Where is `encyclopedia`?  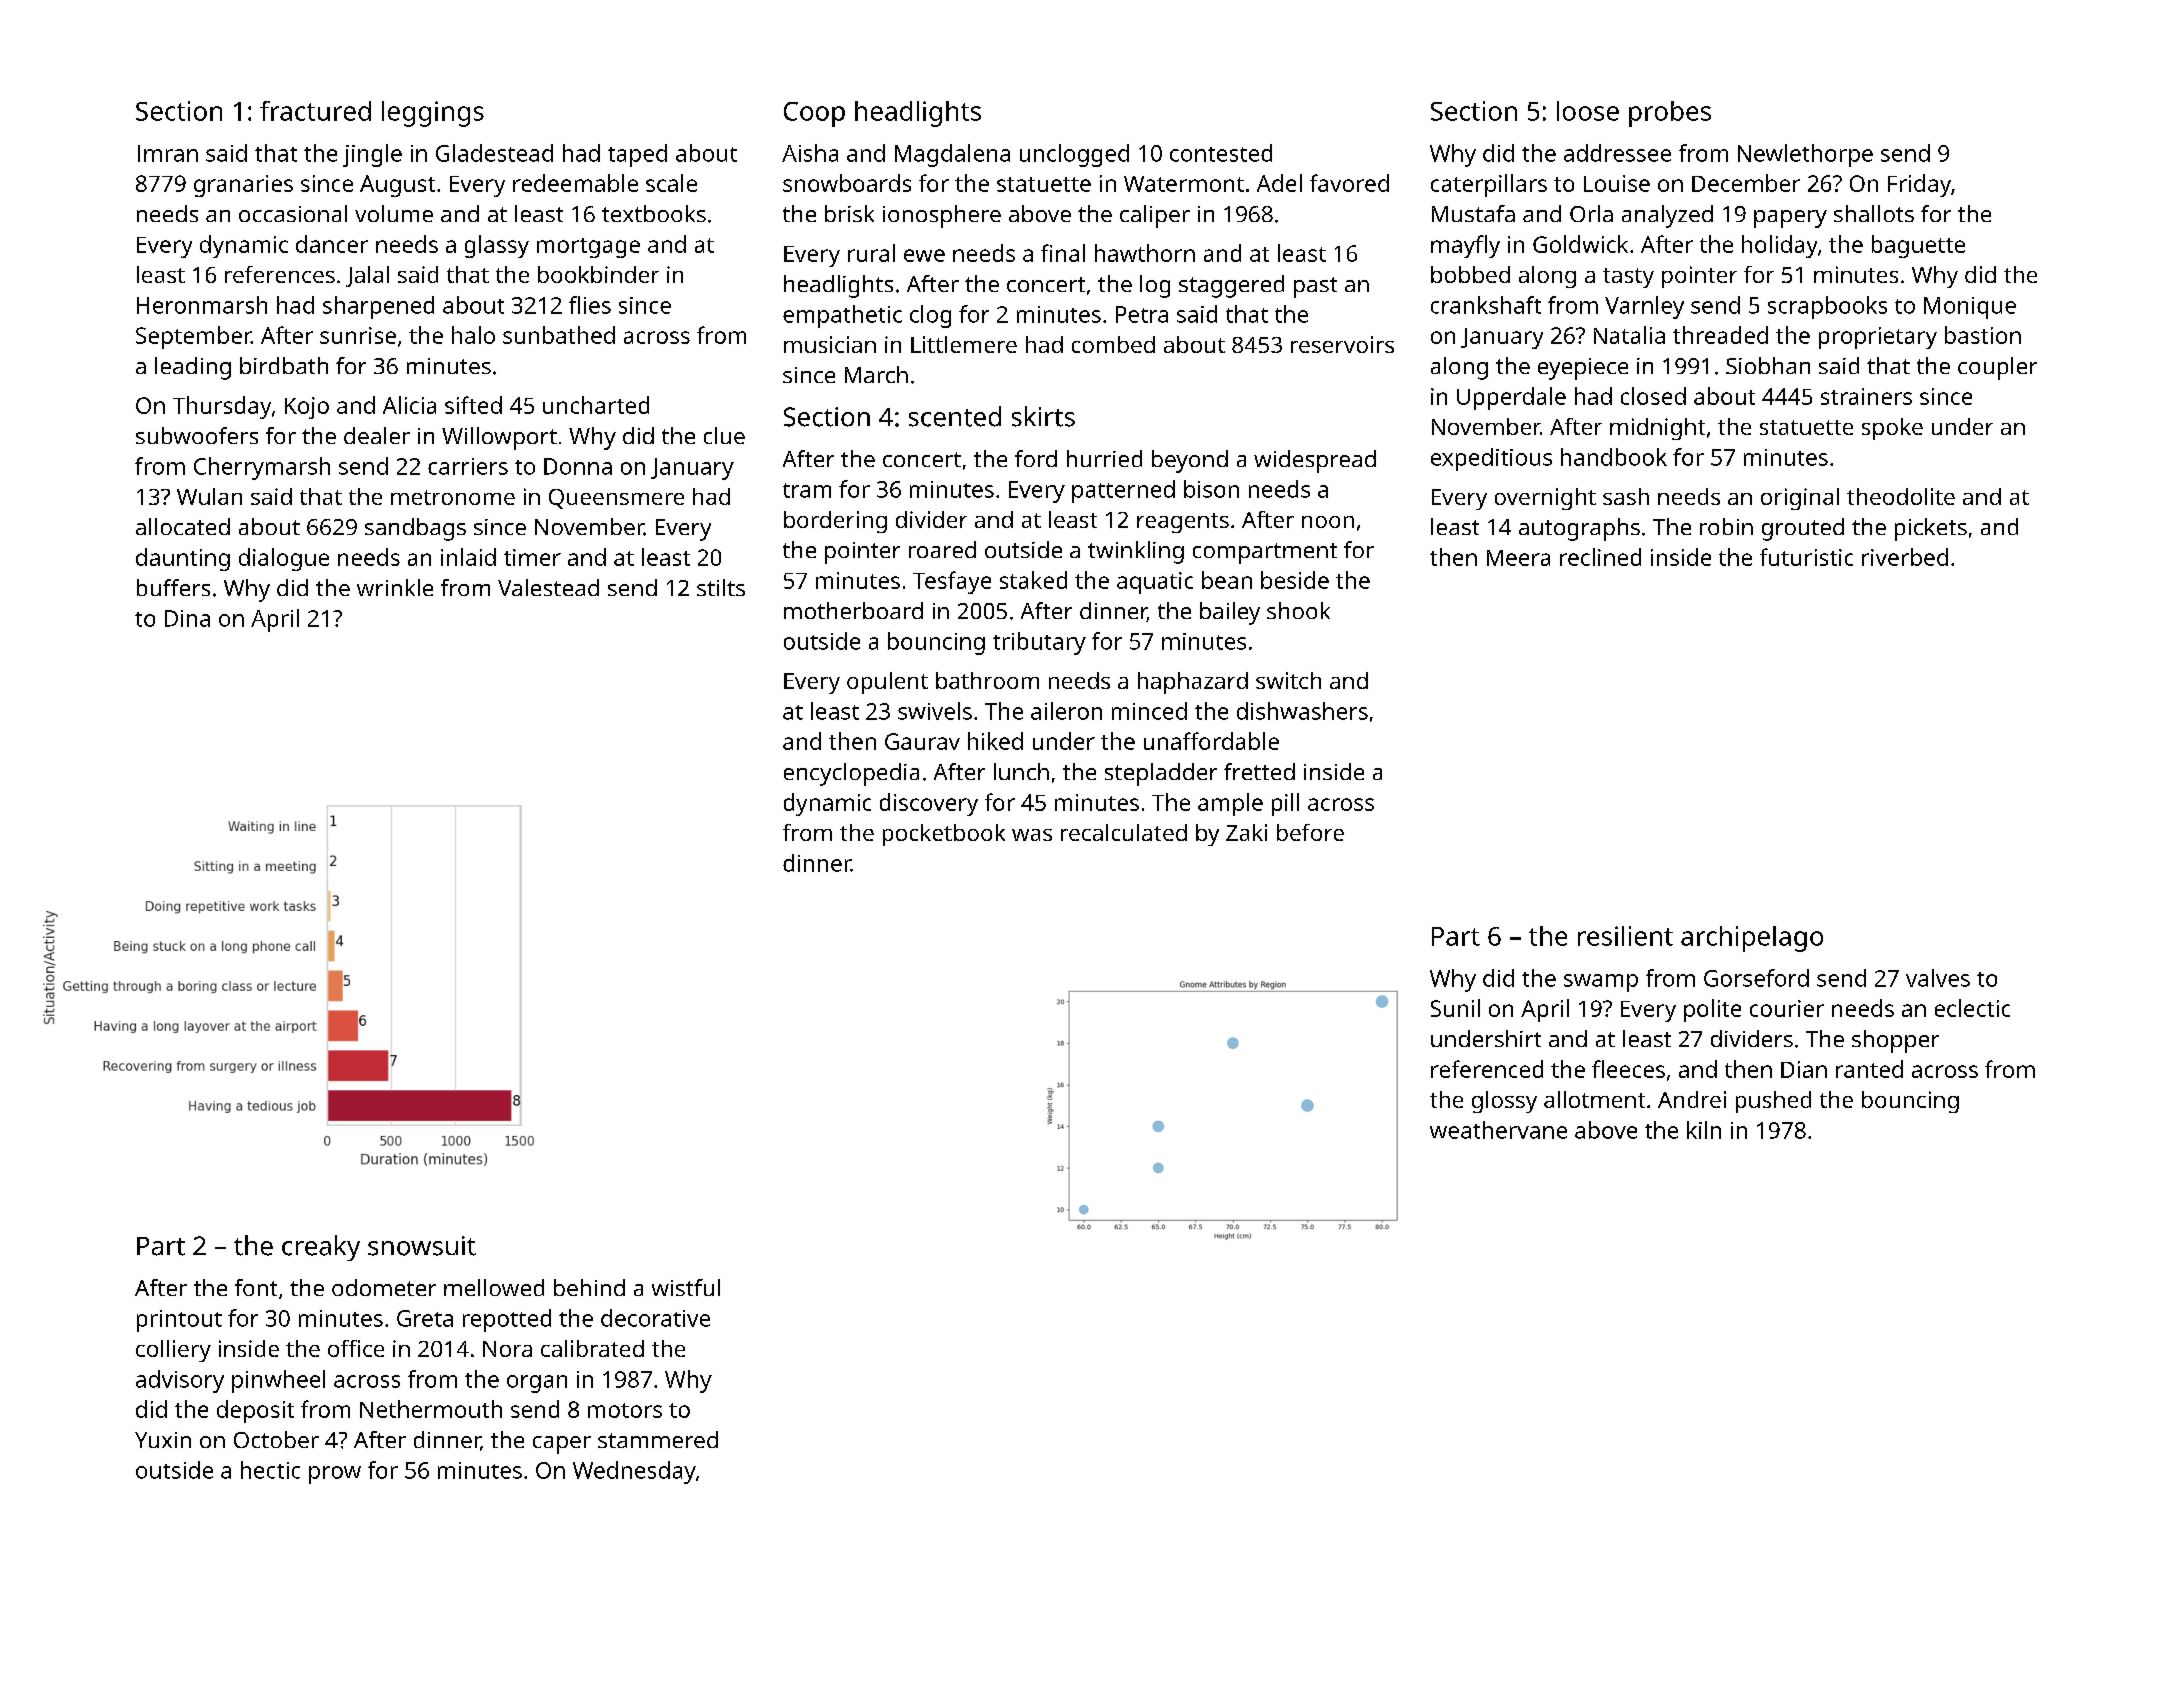
encyclopedia is located at coordinates (851, 774).
